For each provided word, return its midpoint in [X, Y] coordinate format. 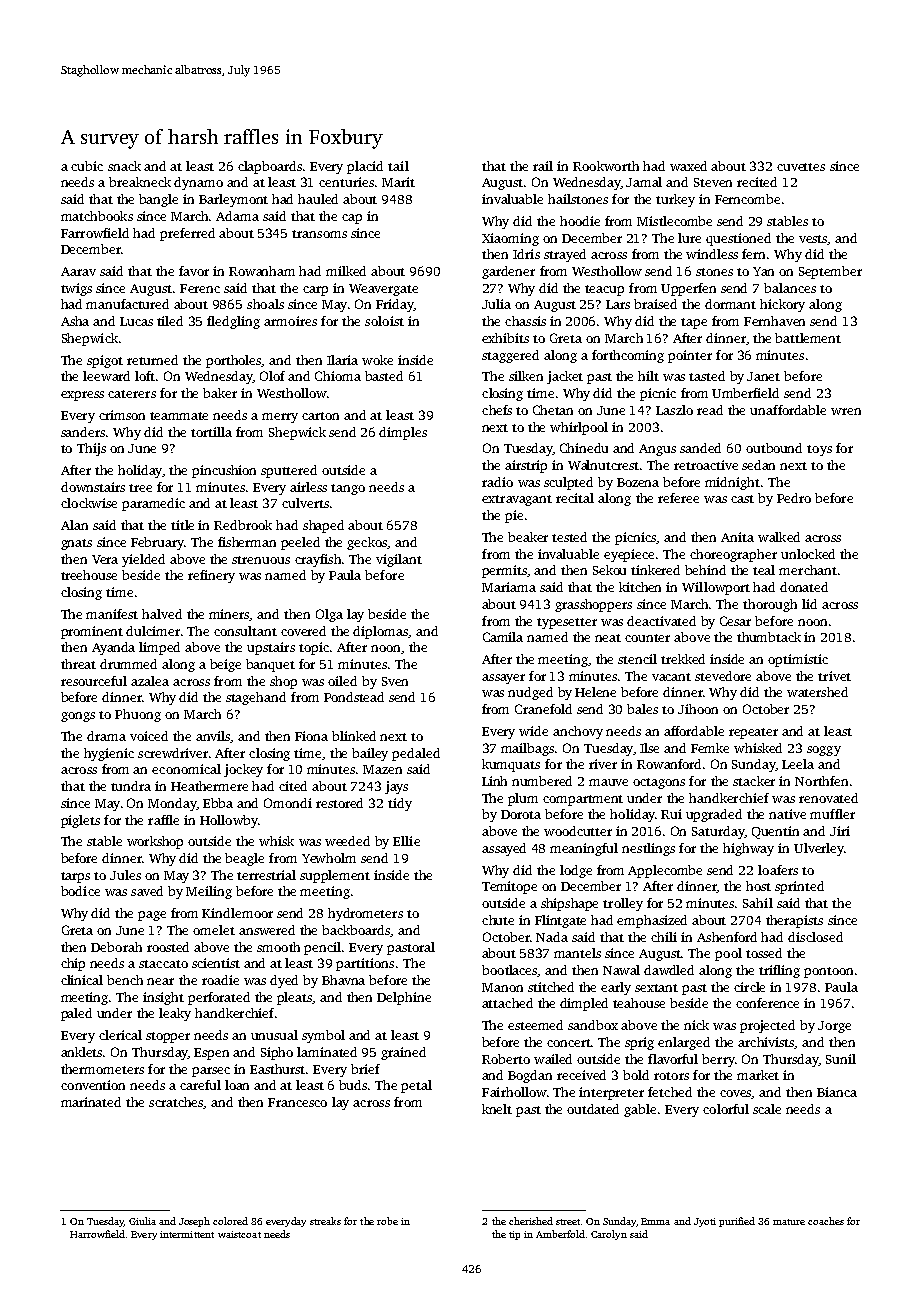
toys [819, 450]
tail [398, 166]
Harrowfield [97, 1234]
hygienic [109, 754]
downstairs [93, 487]
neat [608, 638]
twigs [76, 289]
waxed [688, 166]
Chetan [553, 410]
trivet [834, 676]
